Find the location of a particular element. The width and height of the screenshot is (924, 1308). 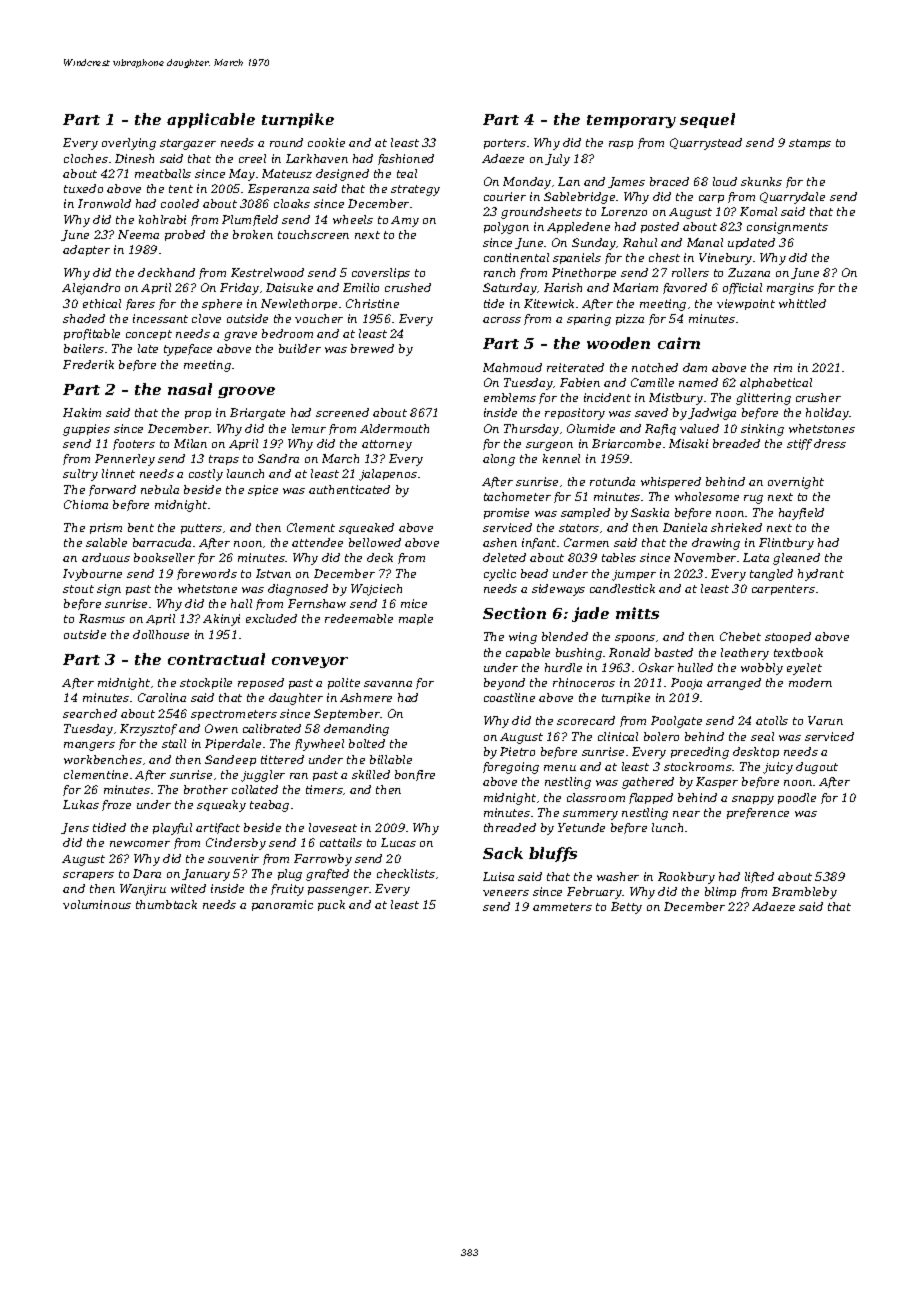

groove is located at coordinates (246, 392).
